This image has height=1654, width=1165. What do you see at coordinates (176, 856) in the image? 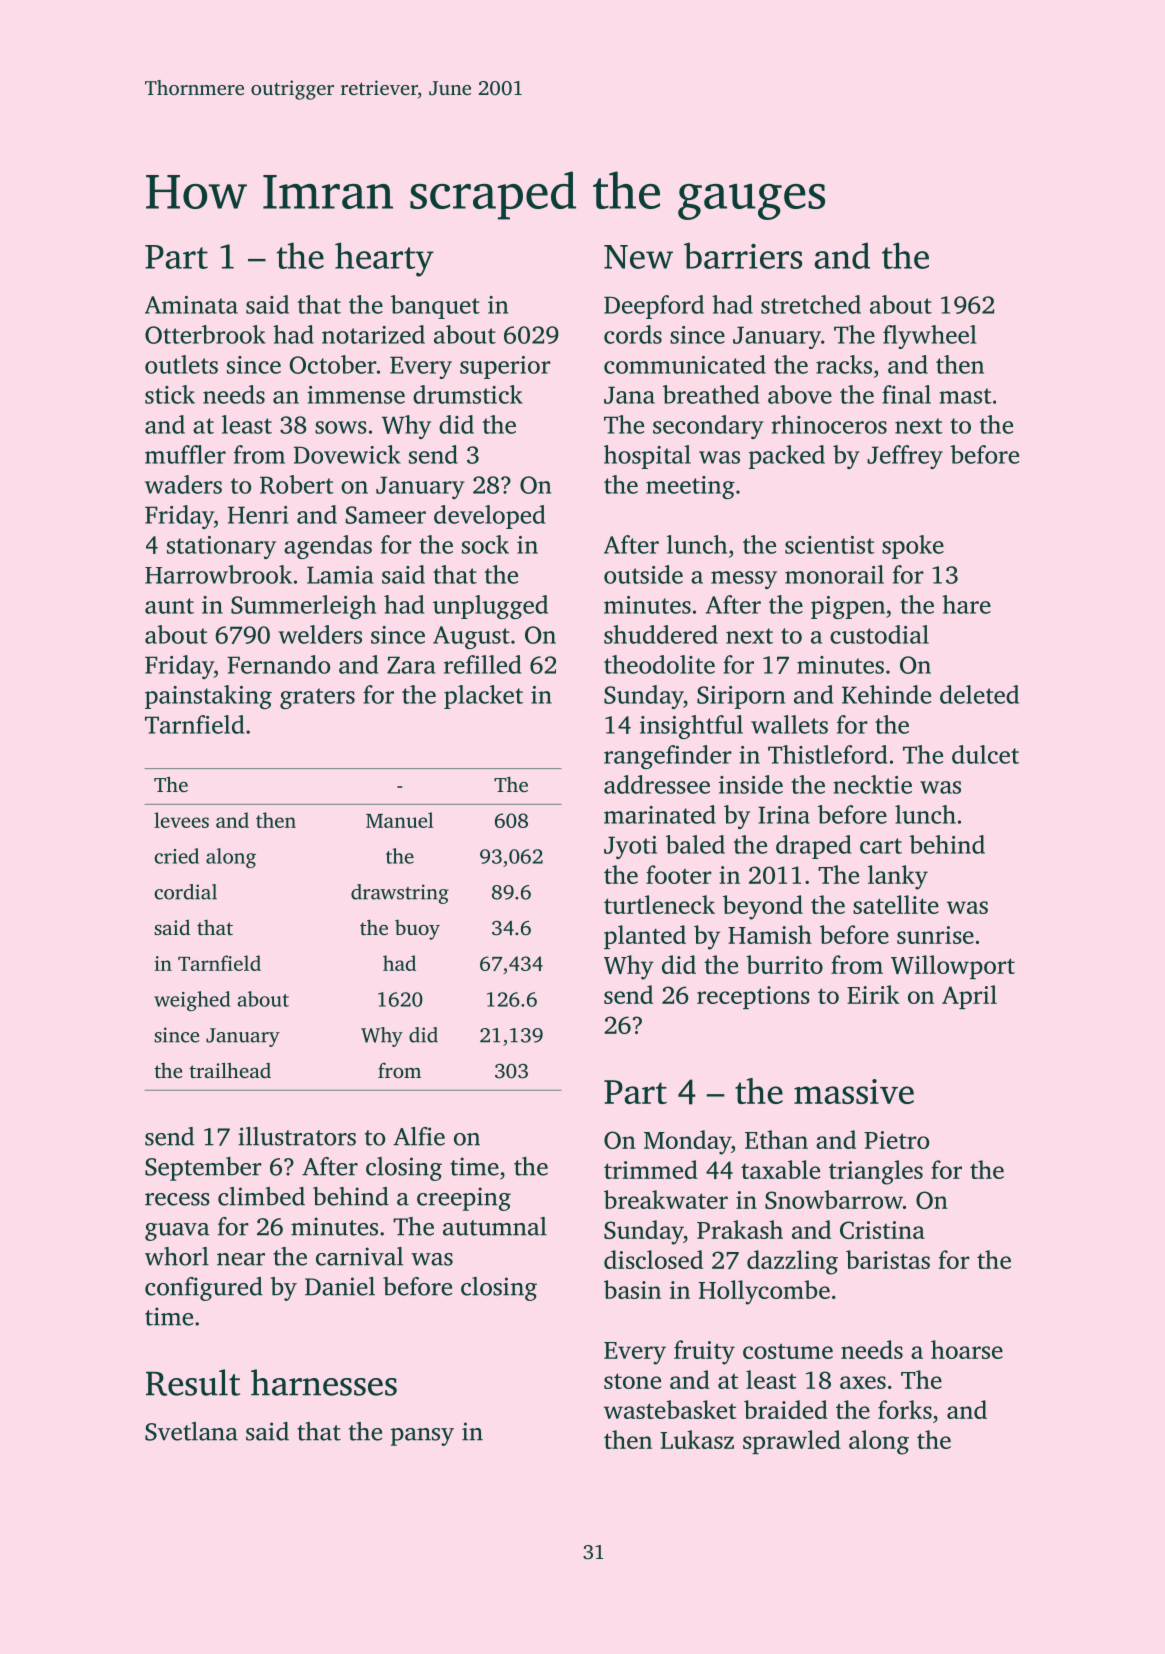
I see `cried` at bounding box center [176, 856].
